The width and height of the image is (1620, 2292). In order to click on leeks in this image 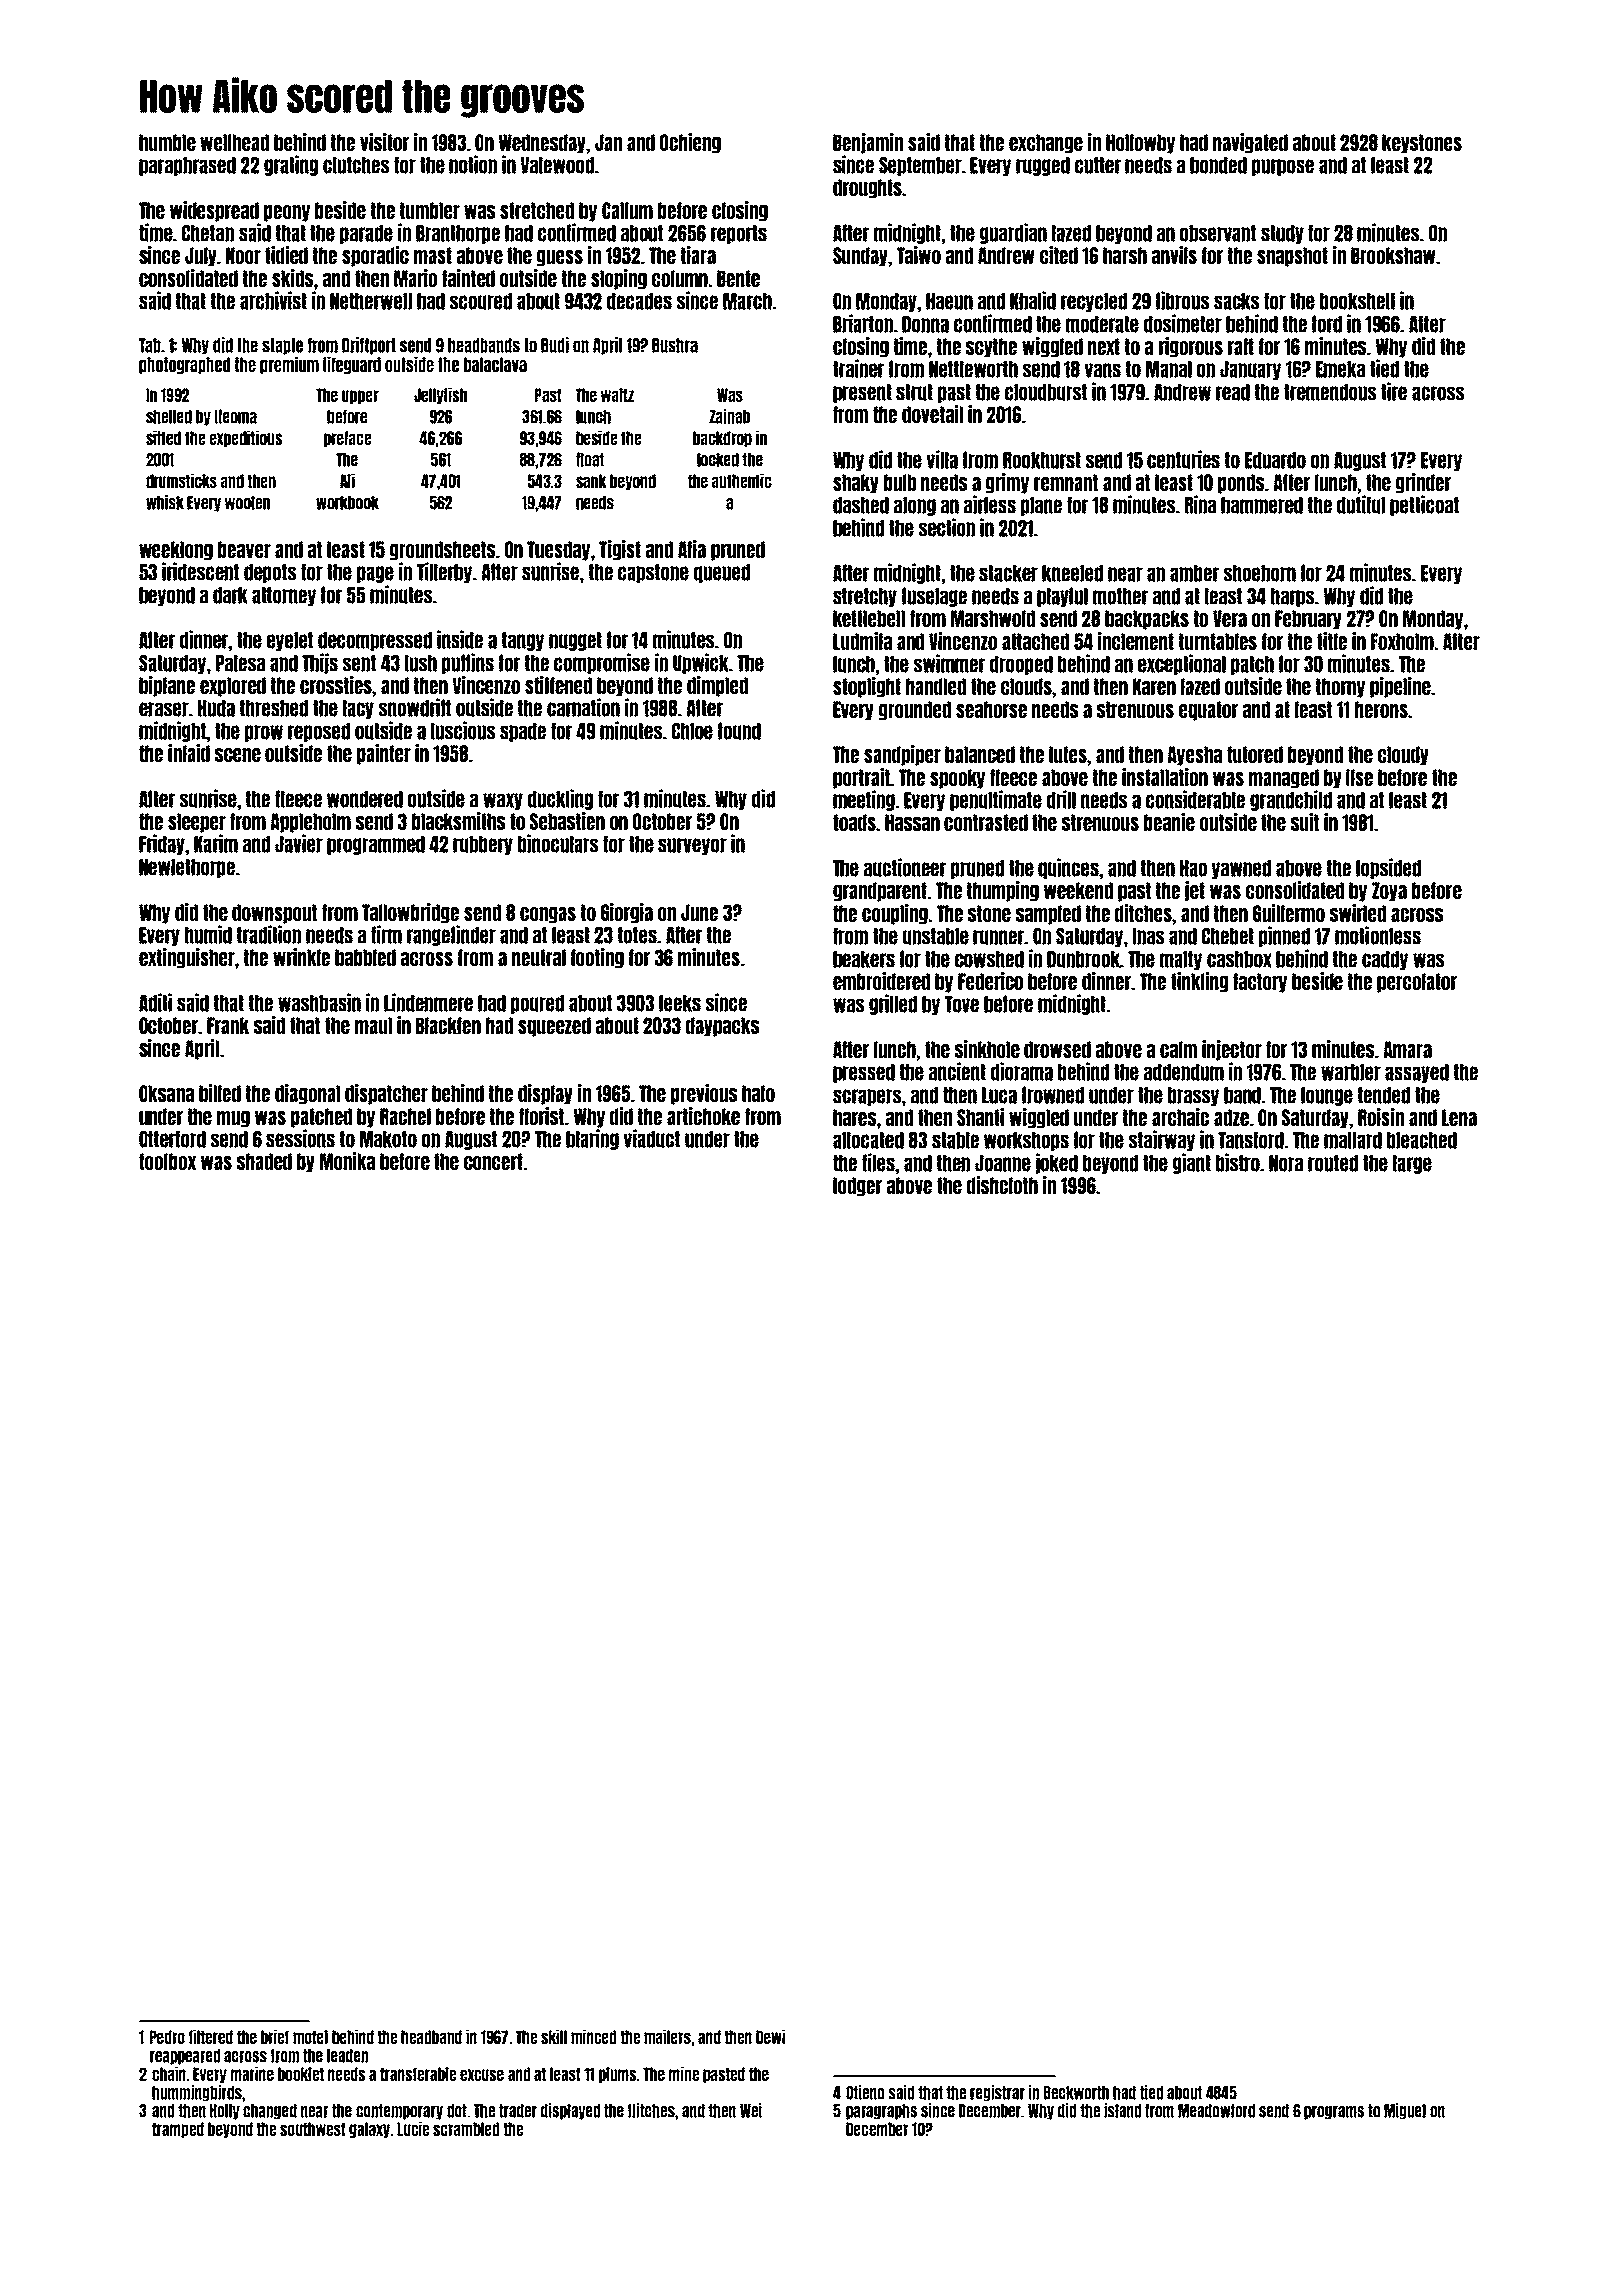, I will do `click(680, 1003)`.
